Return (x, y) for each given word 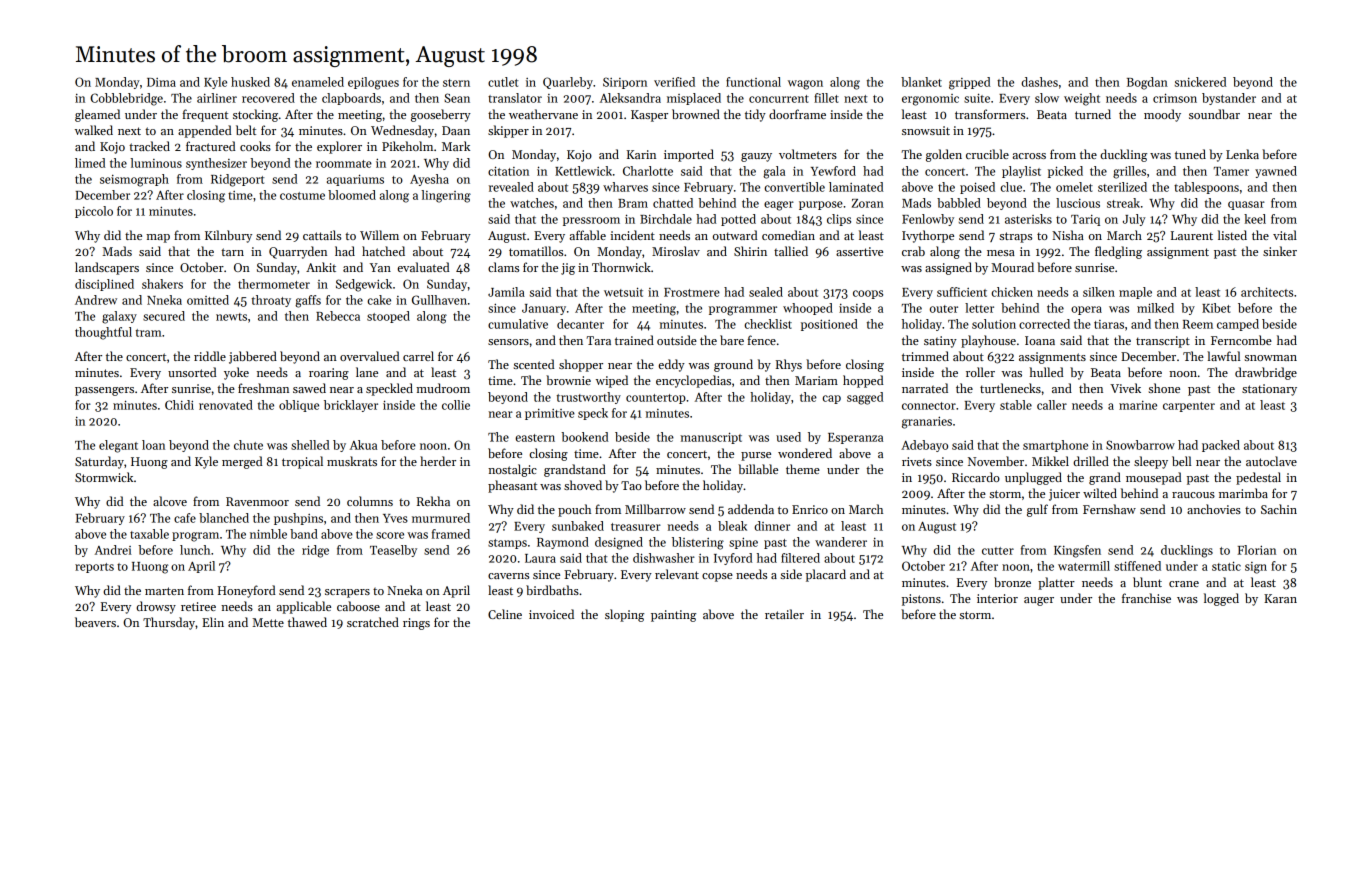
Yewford (833, 171)
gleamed (97, 115)
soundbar (1214, 114)
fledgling (1118, 252)
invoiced (551, 614)
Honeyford (247, 591)
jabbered (253, 357)
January (544, 309)
